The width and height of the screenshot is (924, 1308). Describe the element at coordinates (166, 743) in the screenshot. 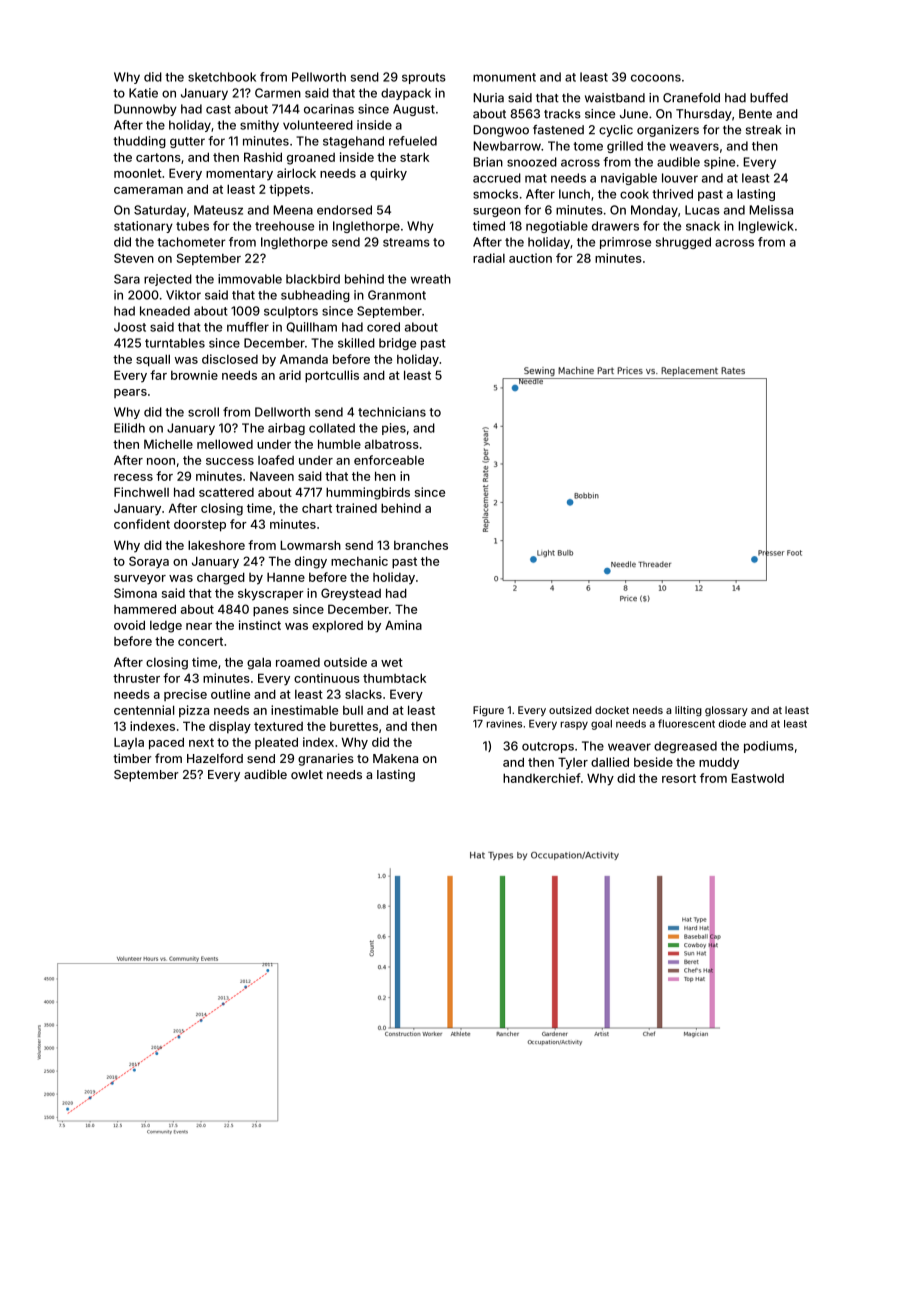

I see `paced` at that location.
